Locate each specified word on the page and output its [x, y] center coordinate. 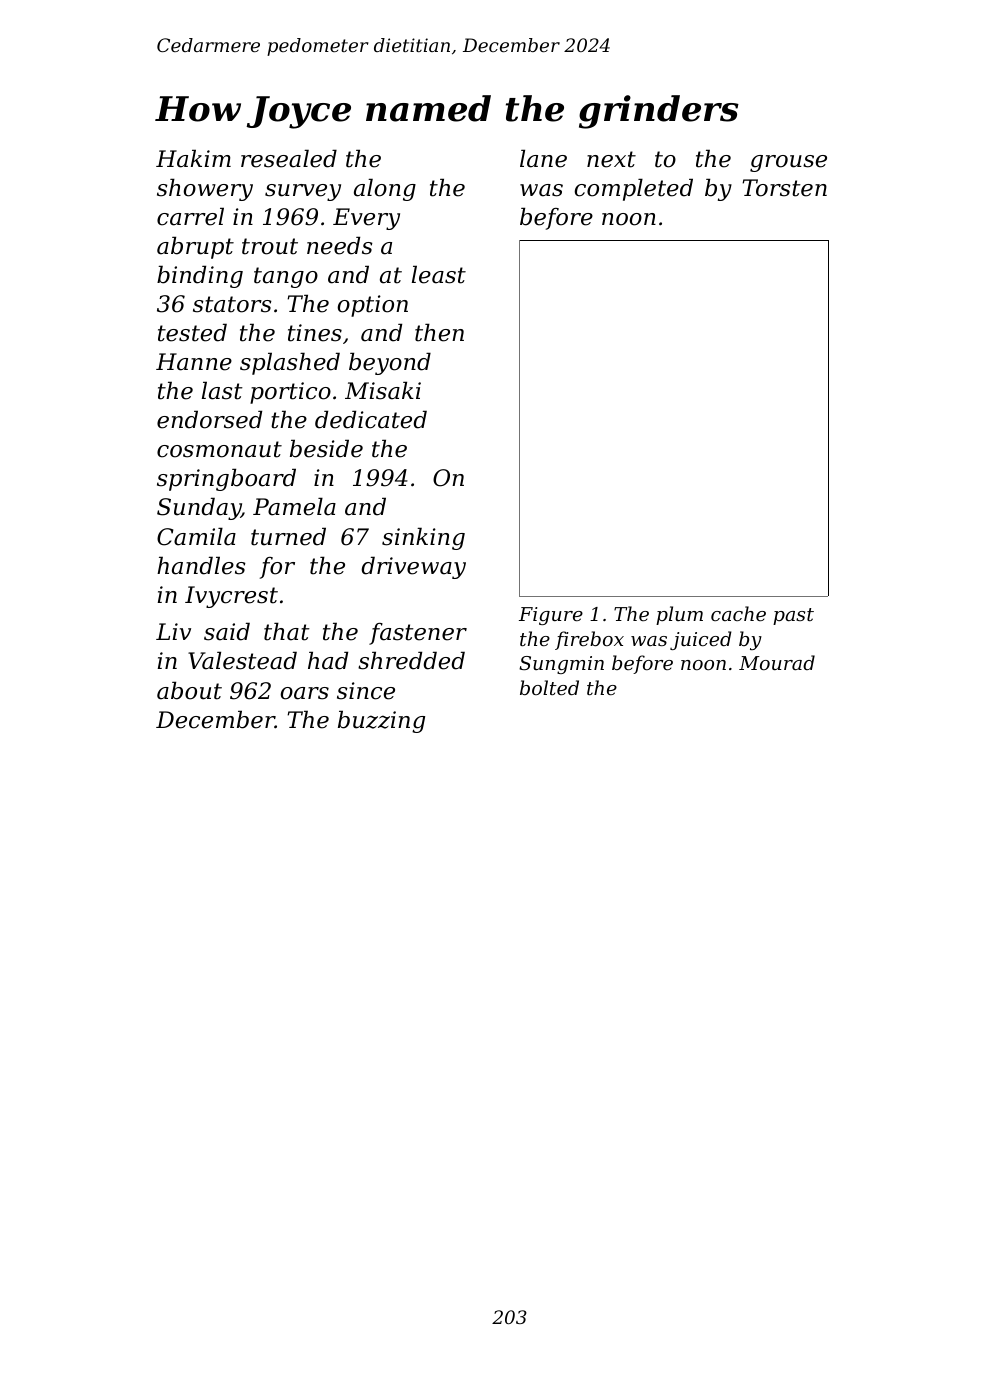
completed [633, 189]
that [287, 631]
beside [326, 448]
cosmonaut [219, 449]
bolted [549, 687]
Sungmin [561, 665]
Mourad [777, 662]
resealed [289, 158]
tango [286, 277]
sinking [423, 538]
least [439, 274]
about [189, 690]
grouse [788, 163]
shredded [411, 660]
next [611, 159]
